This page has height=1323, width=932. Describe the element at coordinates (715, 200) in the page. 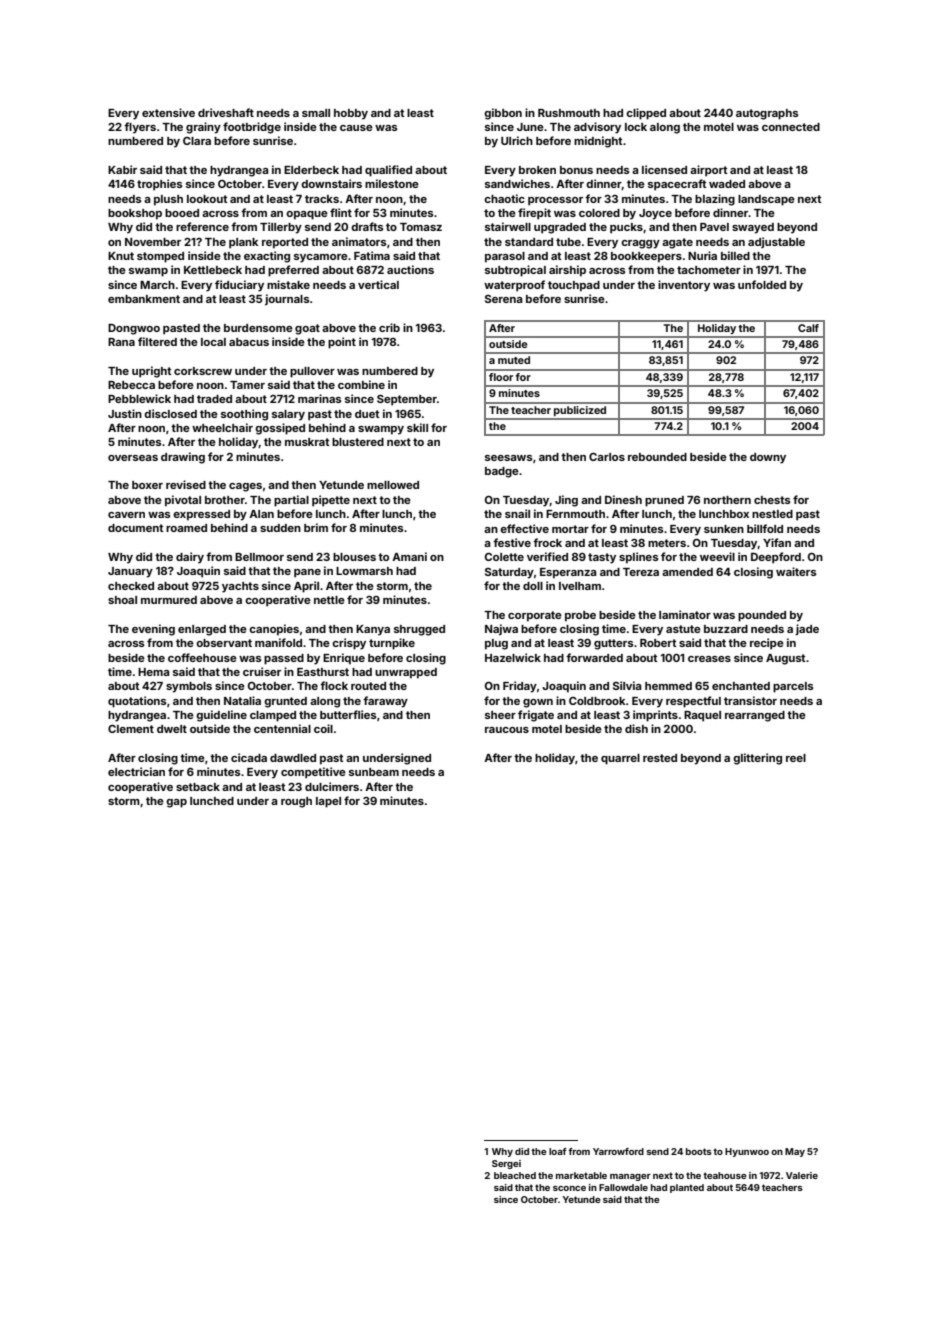

I see `blazing` at that location.
